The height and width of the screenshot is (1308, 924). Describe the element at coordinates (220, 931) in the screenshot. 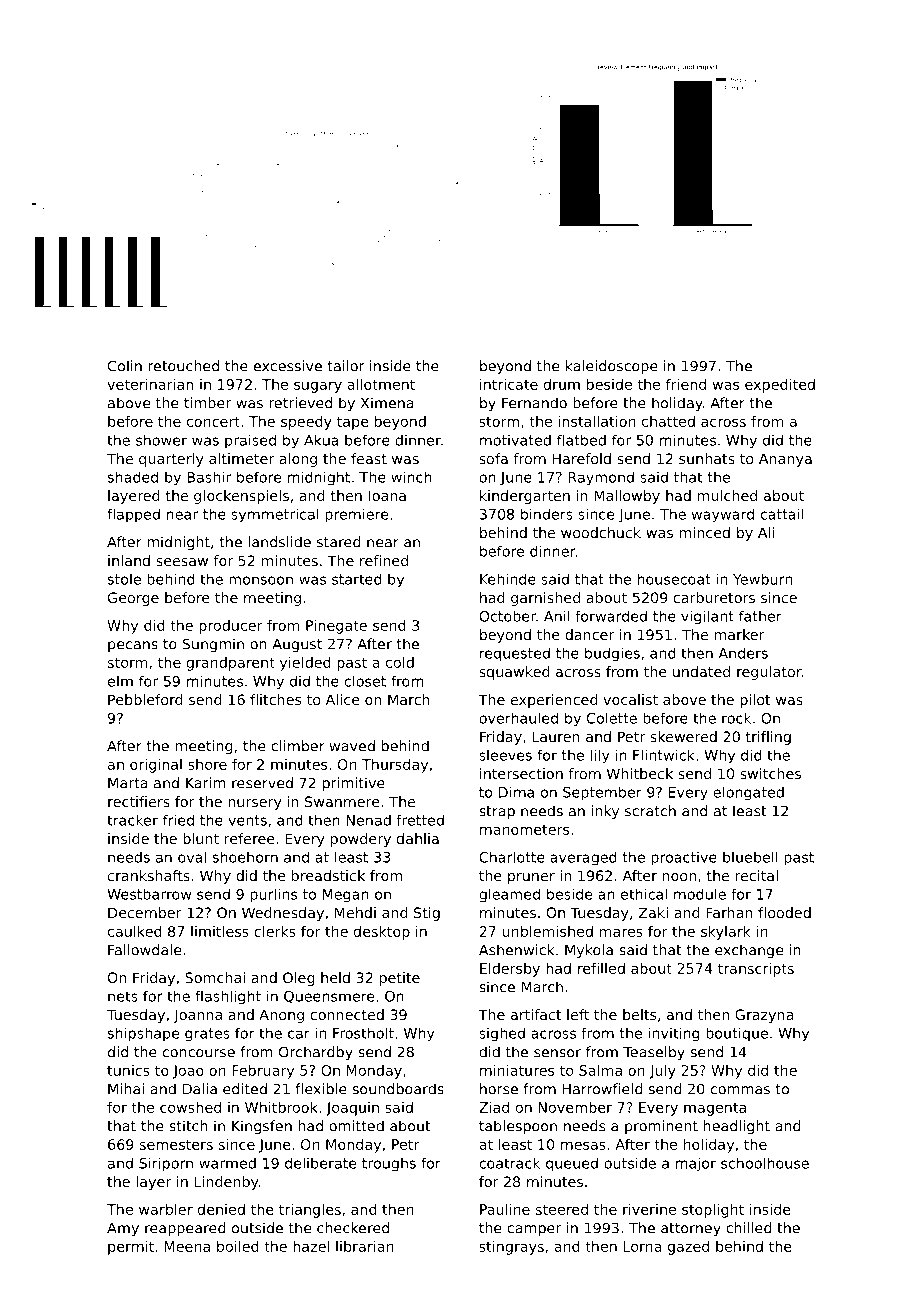

I see `limitless` at that location.
